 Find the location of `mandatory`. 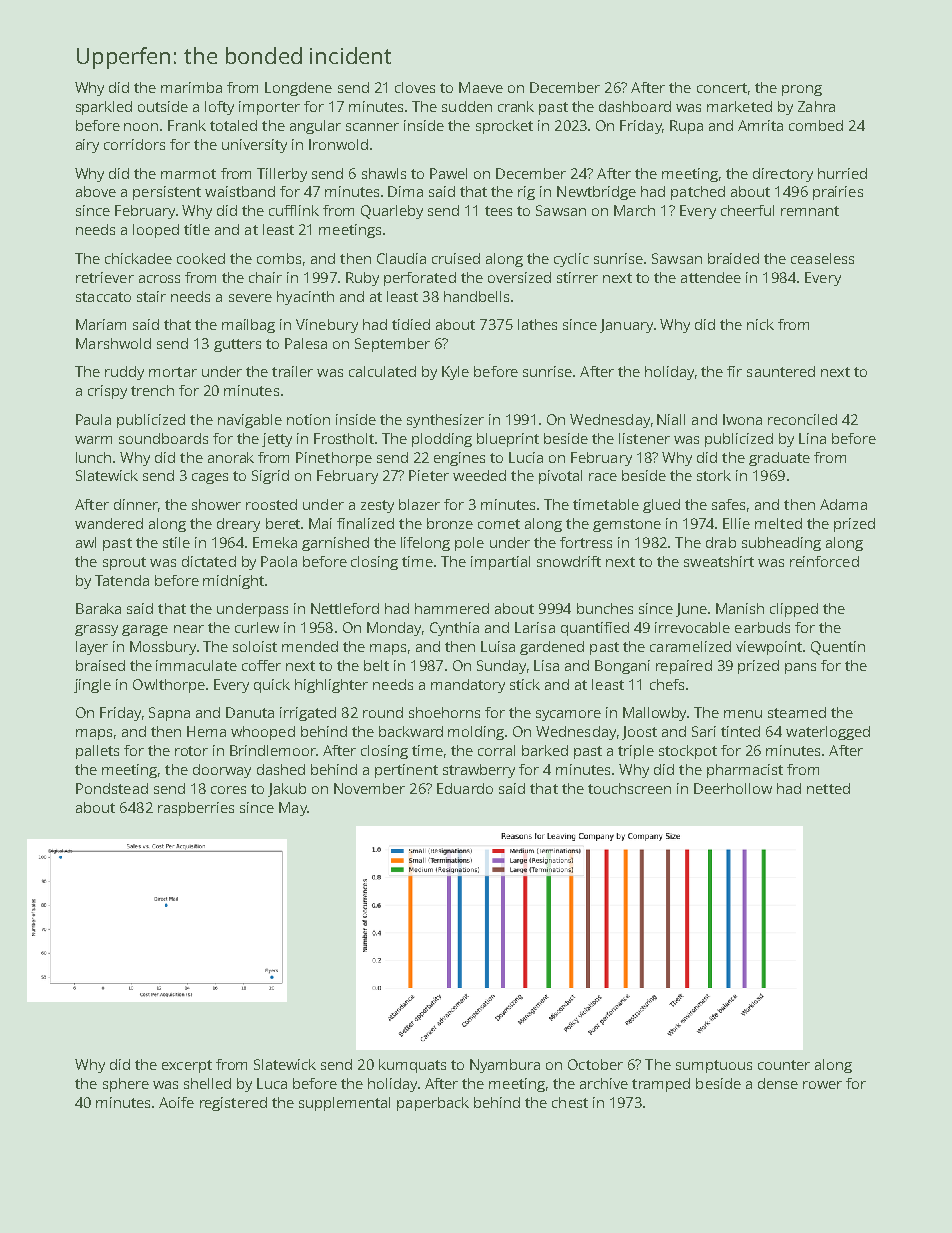

mandatory is located at coordinates (468, 686).
